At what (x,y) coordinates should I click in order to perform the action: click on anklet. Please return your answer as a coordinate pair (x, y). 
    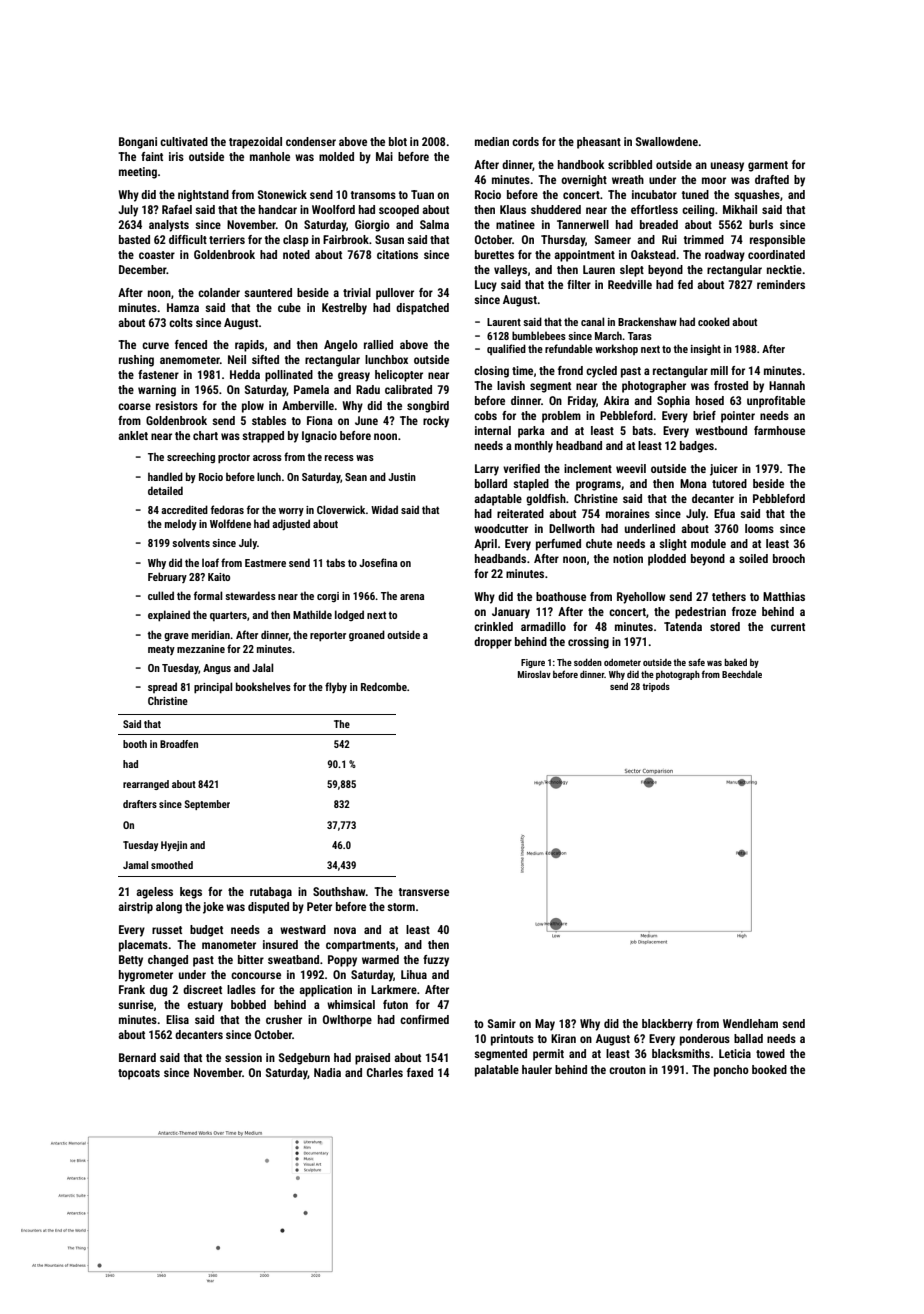
    Looking at the image, I should click on (133, 435).
